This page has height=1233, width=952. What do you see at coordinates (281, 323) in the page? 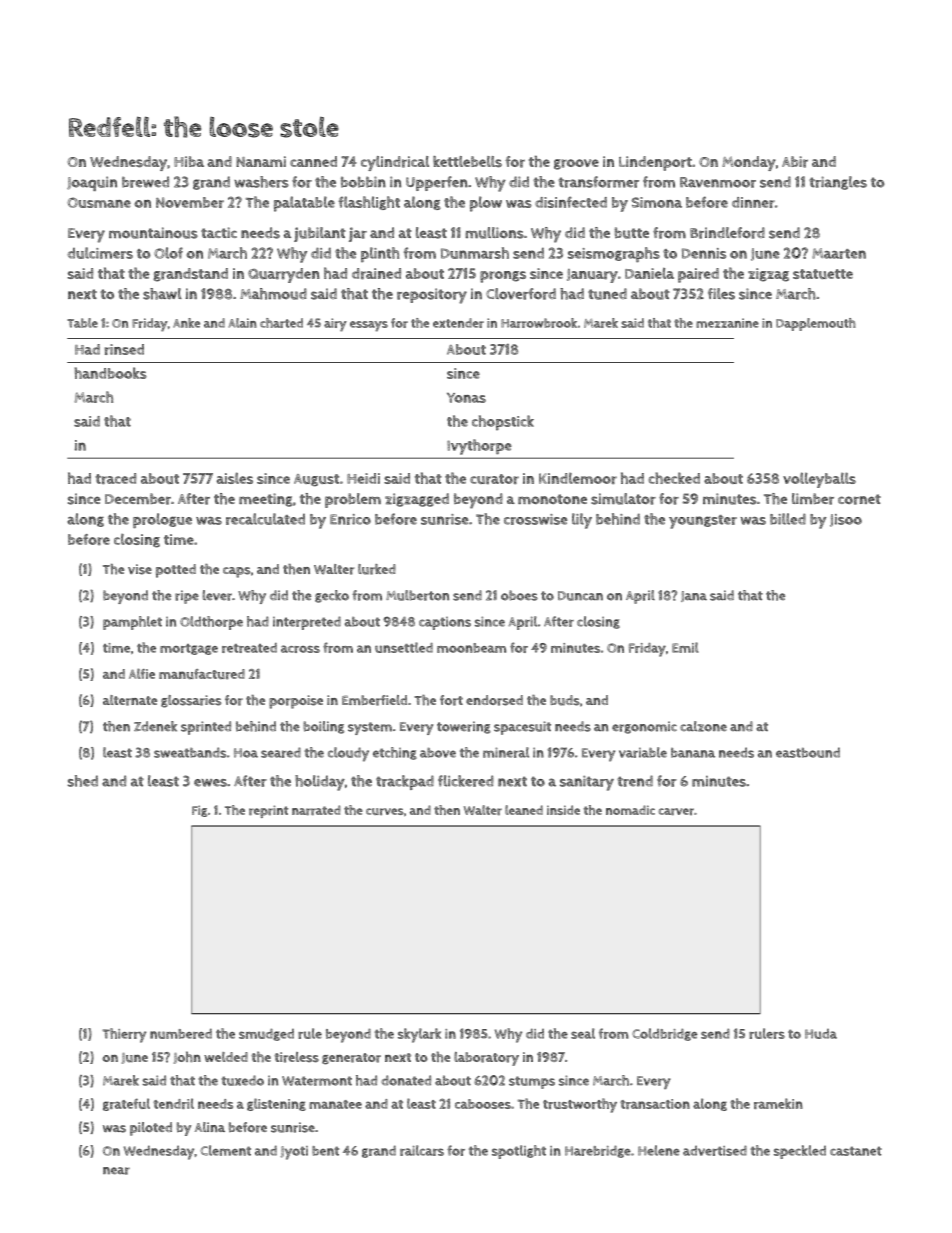
I see `charted` at bounding box center [281, 323].
